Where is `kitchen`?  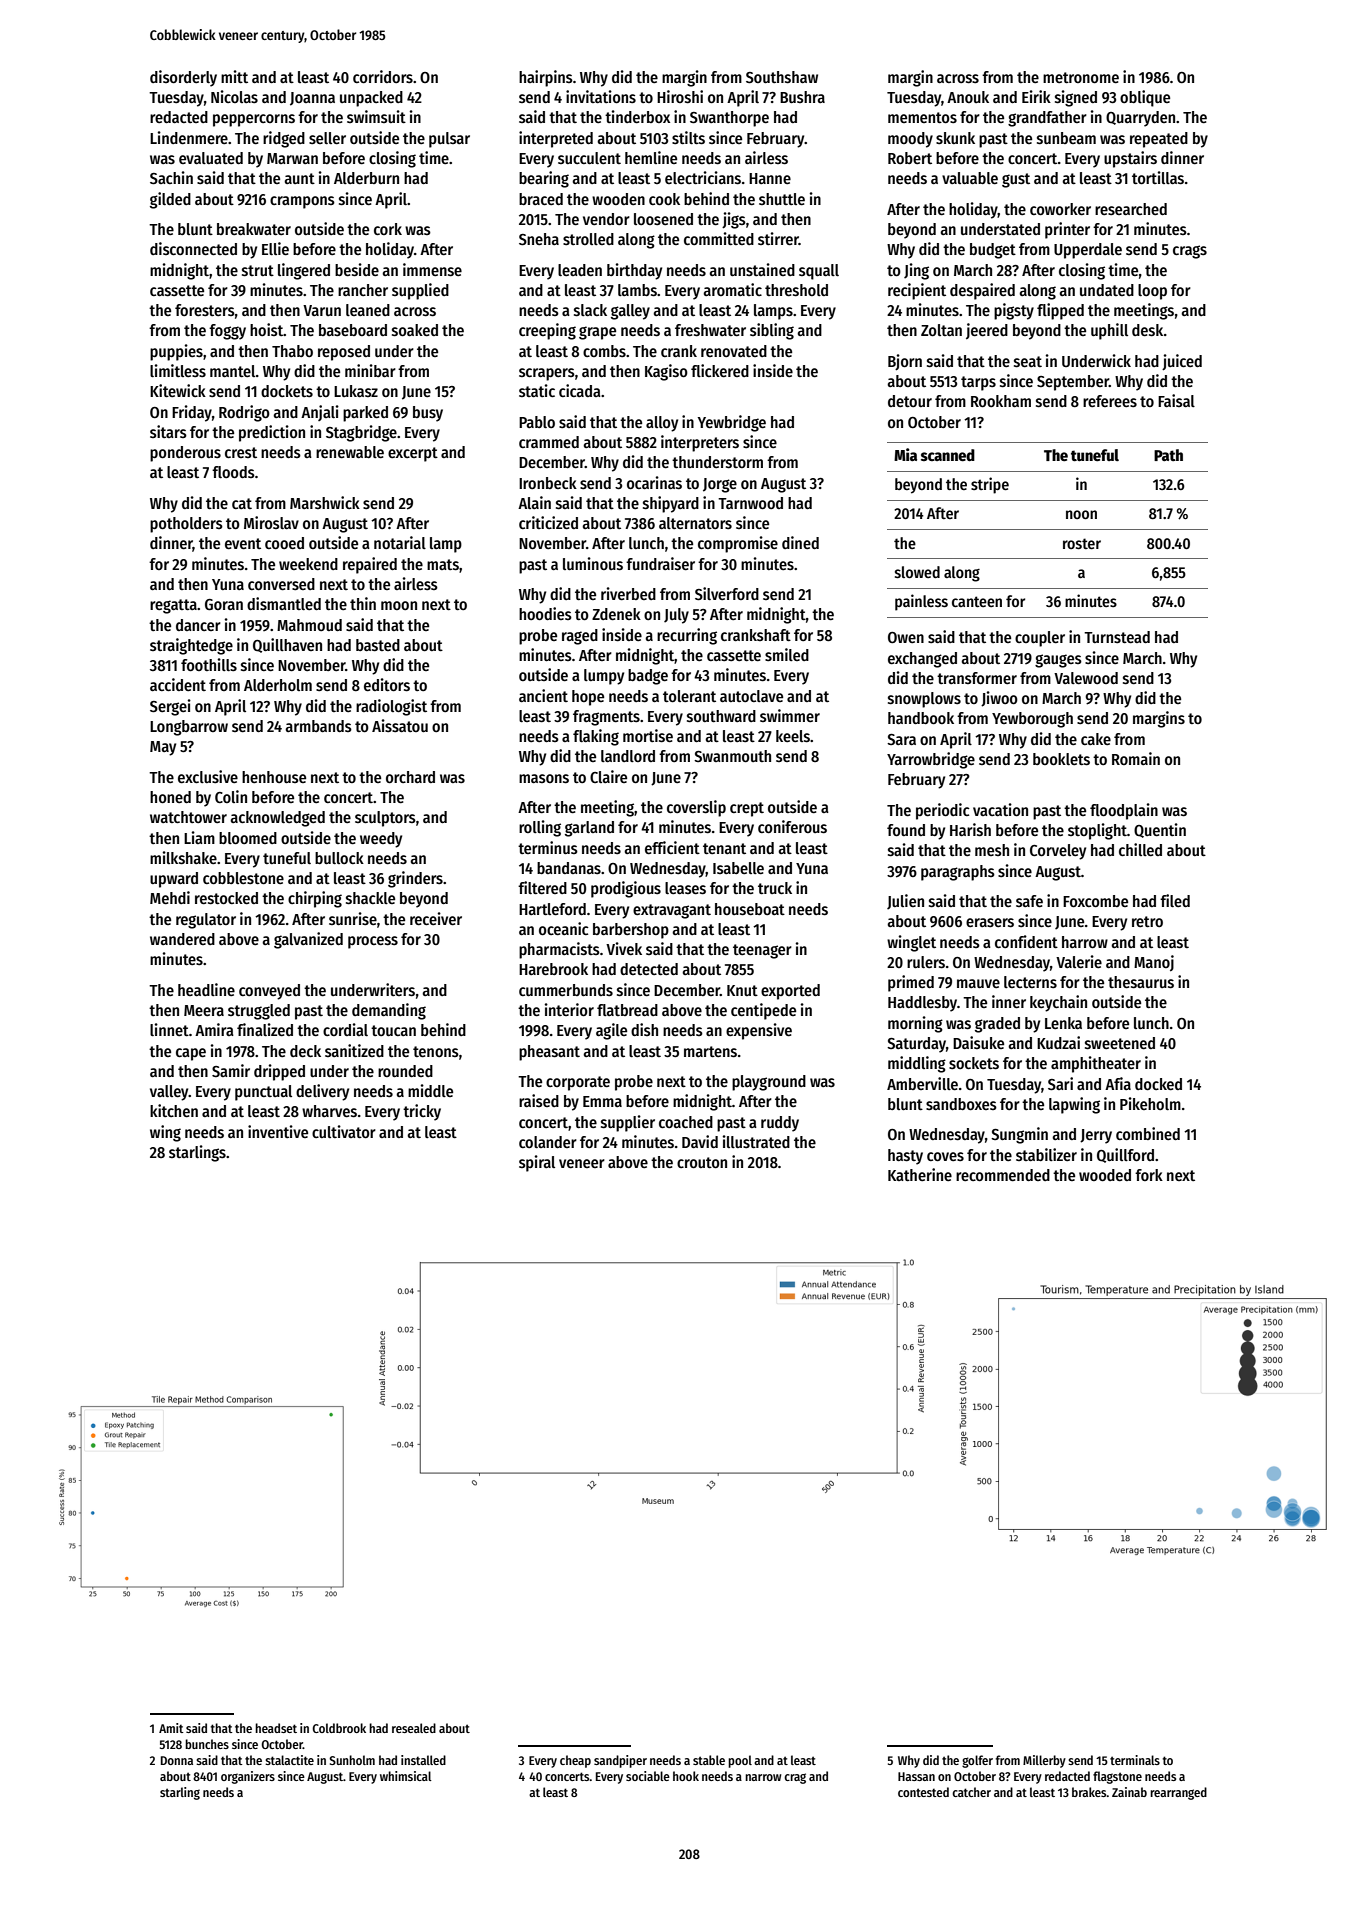 kitchen is located at coordinates (174, 1110).
